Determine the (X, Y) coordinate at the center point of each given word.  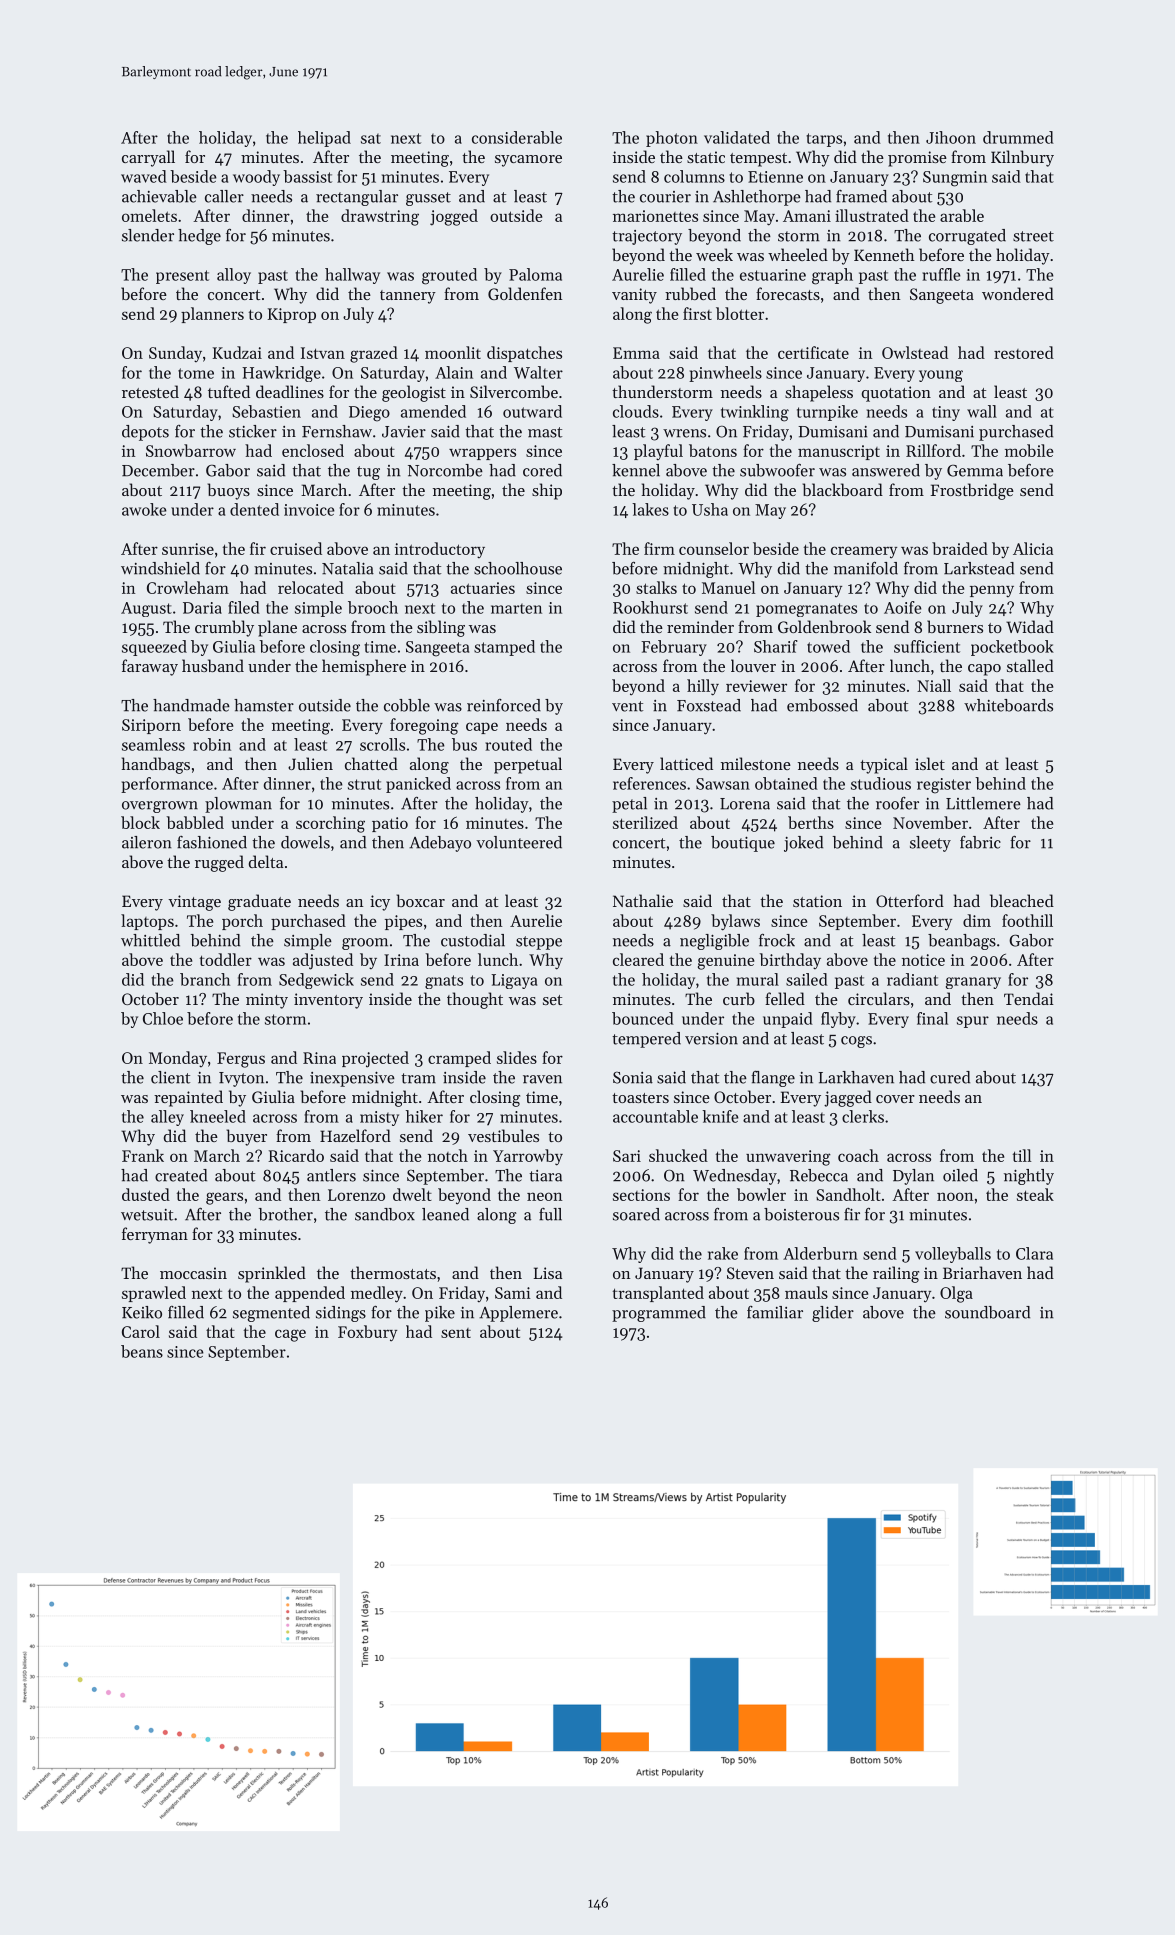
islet (930, 763)
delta (266, 861)
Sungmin (955, 179)
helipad (324, 139)
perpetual (528, 765)
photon (672, 139)
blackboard (842, 489)
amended (433, 411)
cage (290, 1335)
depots (145, 433)
